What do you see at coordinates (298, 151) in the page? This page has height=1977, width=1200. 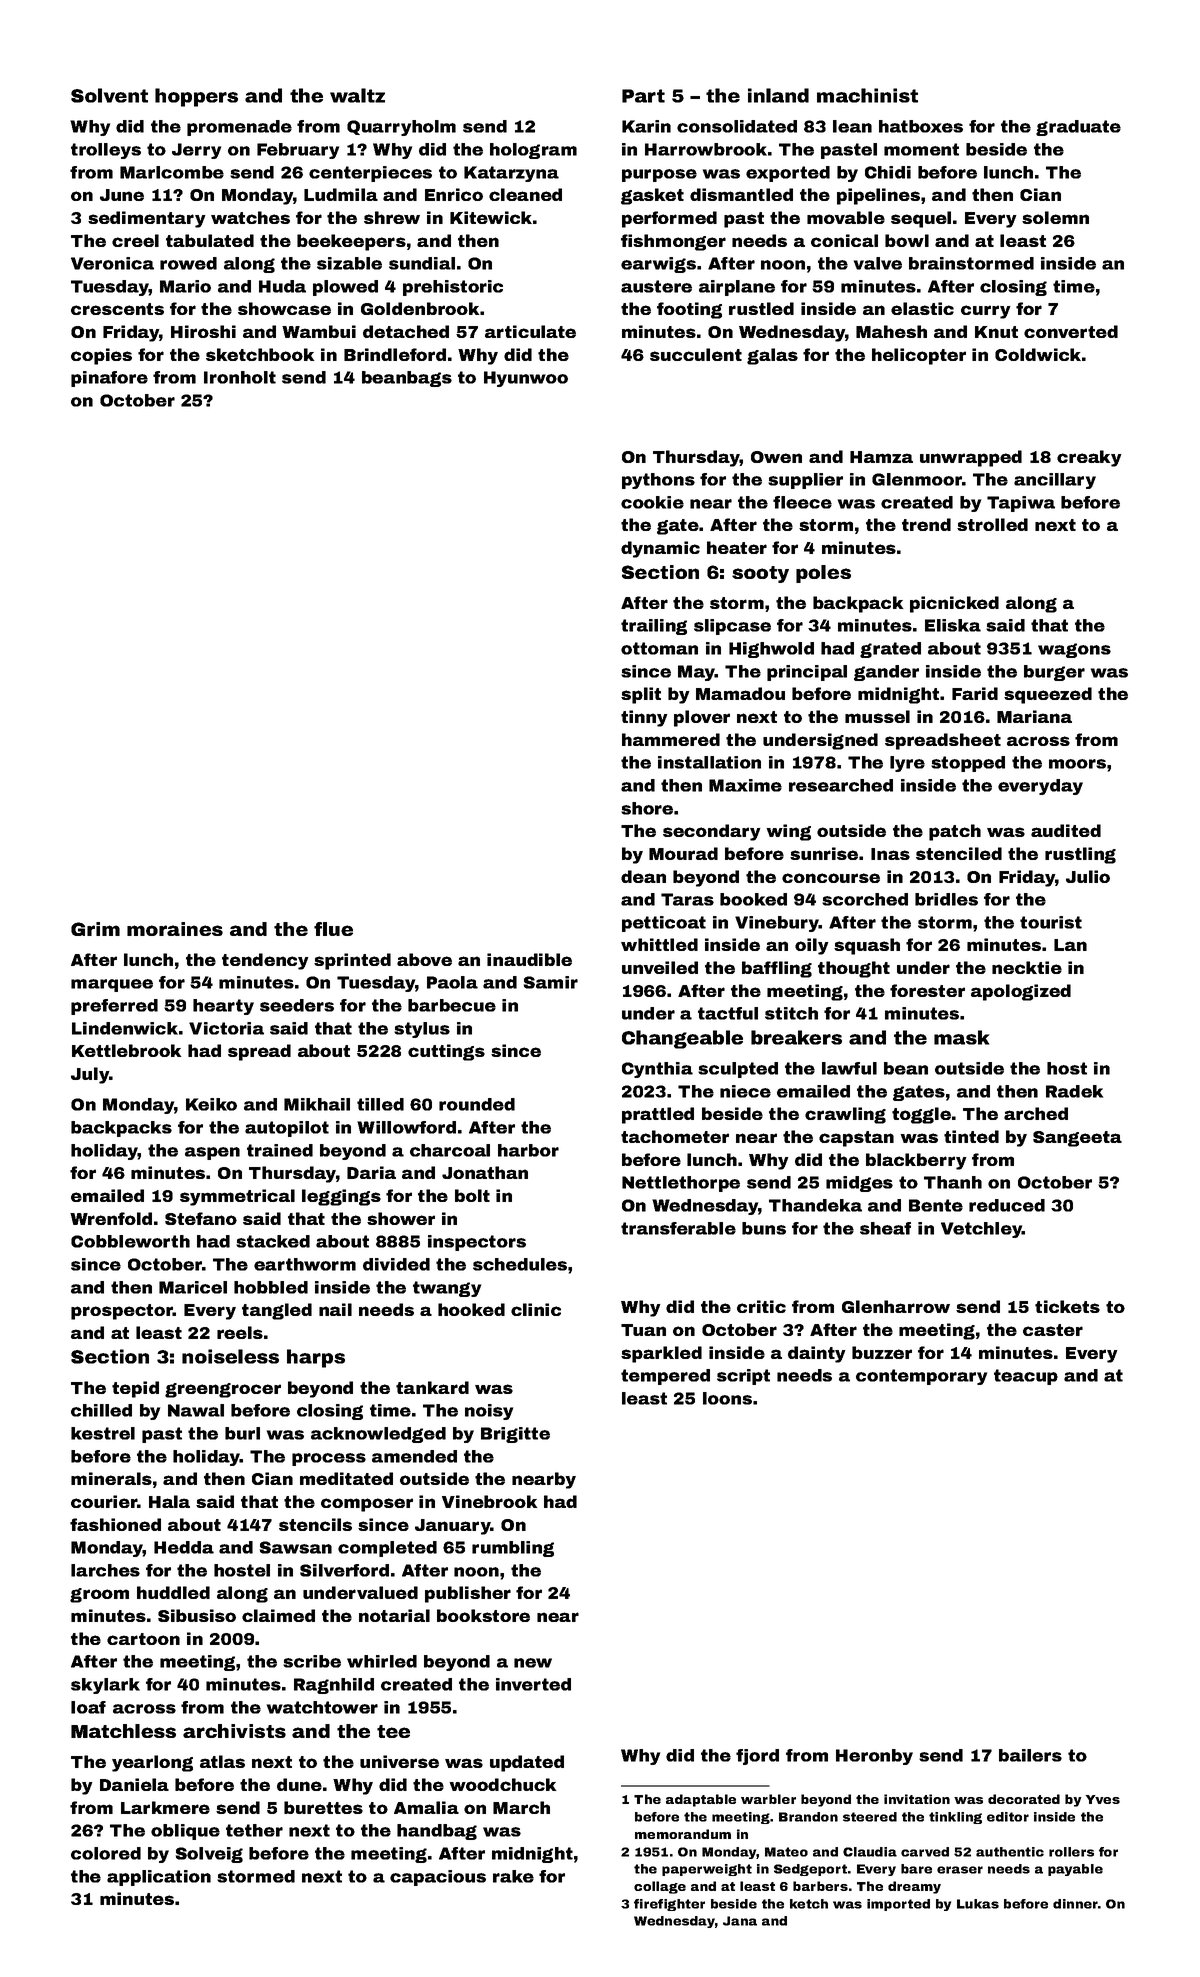 I see `February` at bounding box center [298, 151].
